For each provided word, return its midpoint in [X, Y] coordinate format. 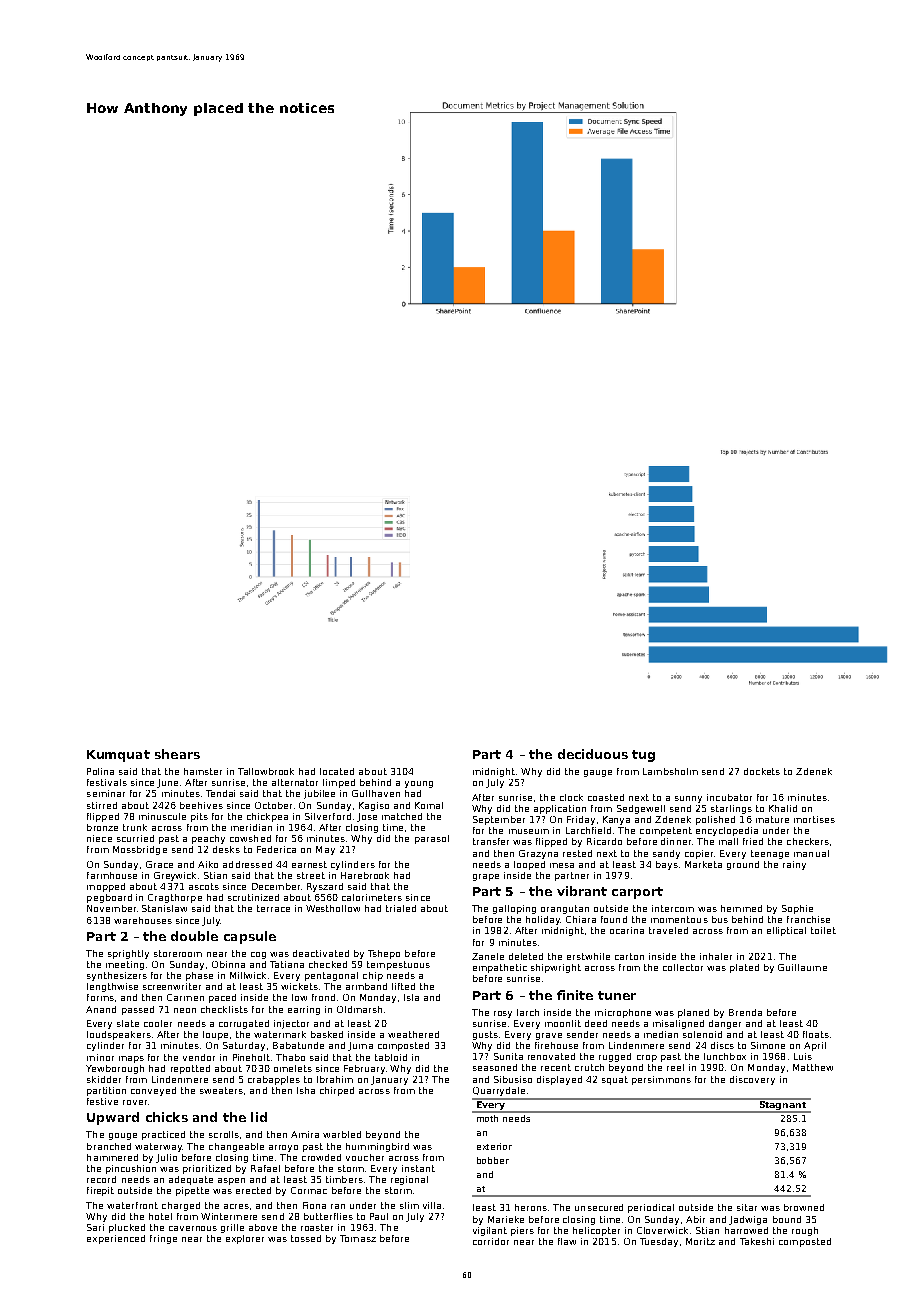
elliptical [786, 931]
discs [722, 1045]
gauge [598, 773]
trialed [401, 908]
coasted [606, 797]
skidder [104, 1079]
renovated [551, 1056]
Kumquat [118, 756]
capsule [250, 937]
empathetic [500, 968]
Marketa [703, 864]
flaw [567, 1241]
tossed [306, 1238]
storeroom [178, 953]
